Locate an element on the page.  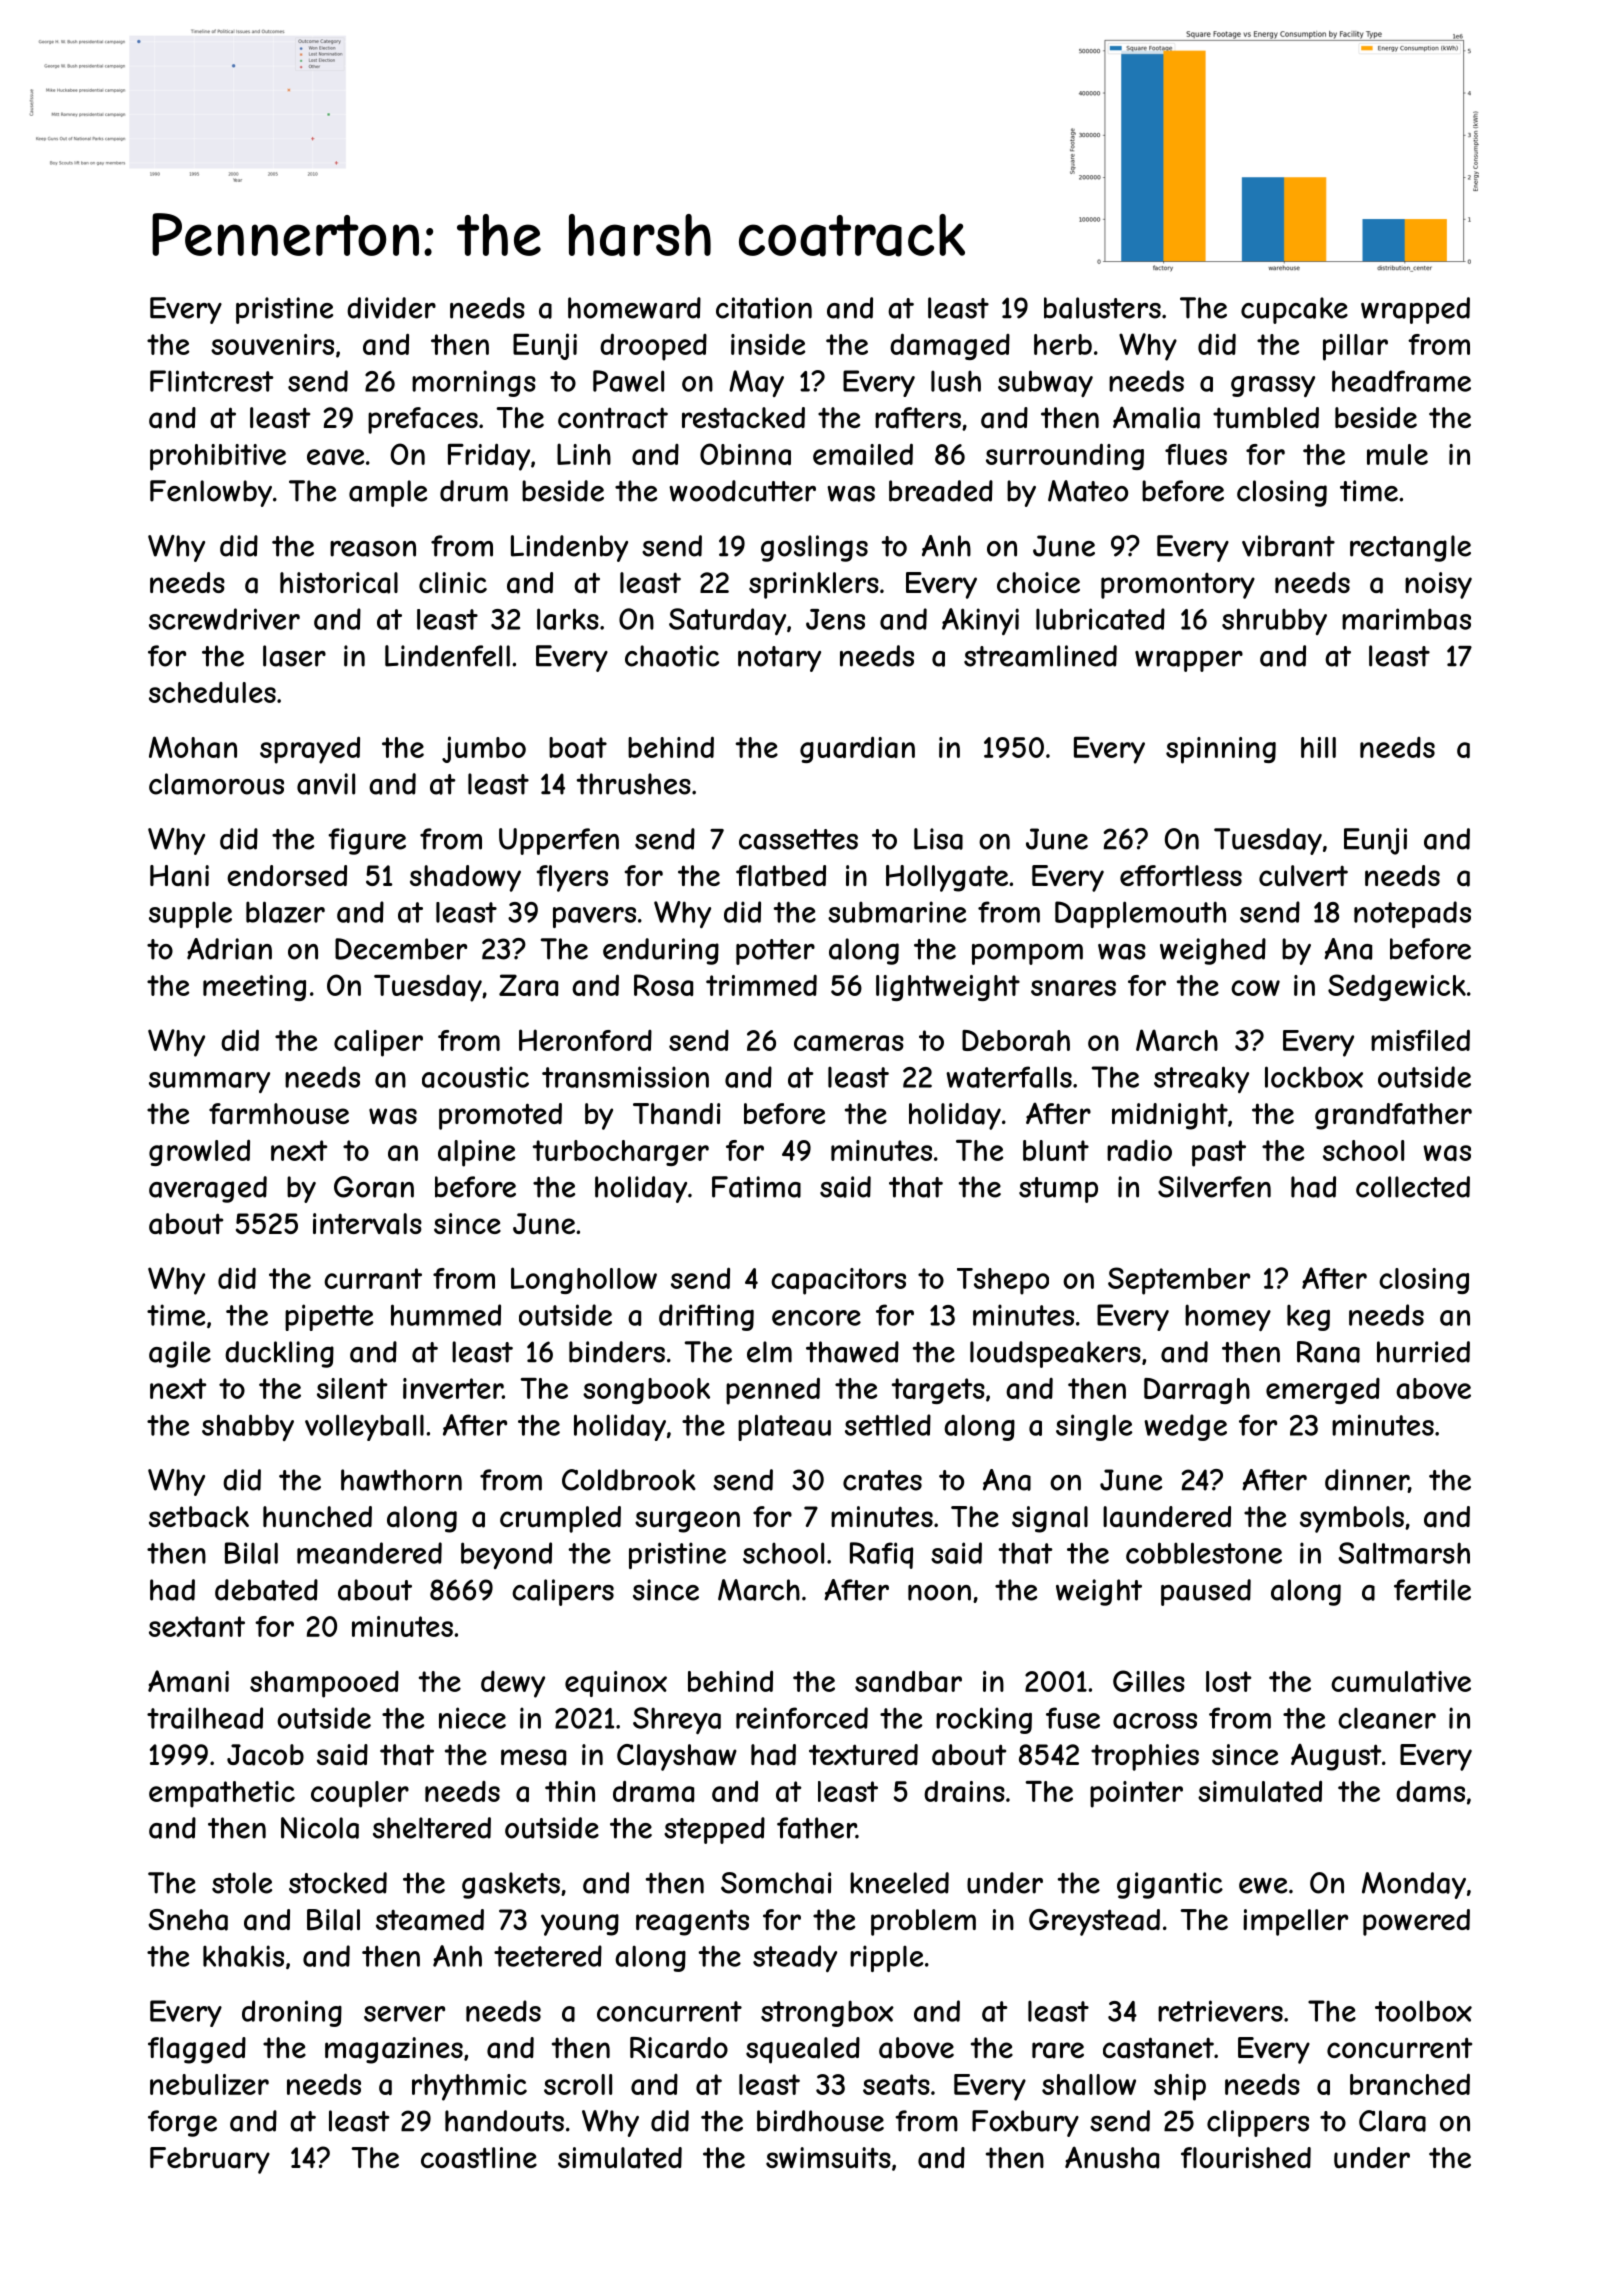
agile is located at coordinates (180, 1354).
